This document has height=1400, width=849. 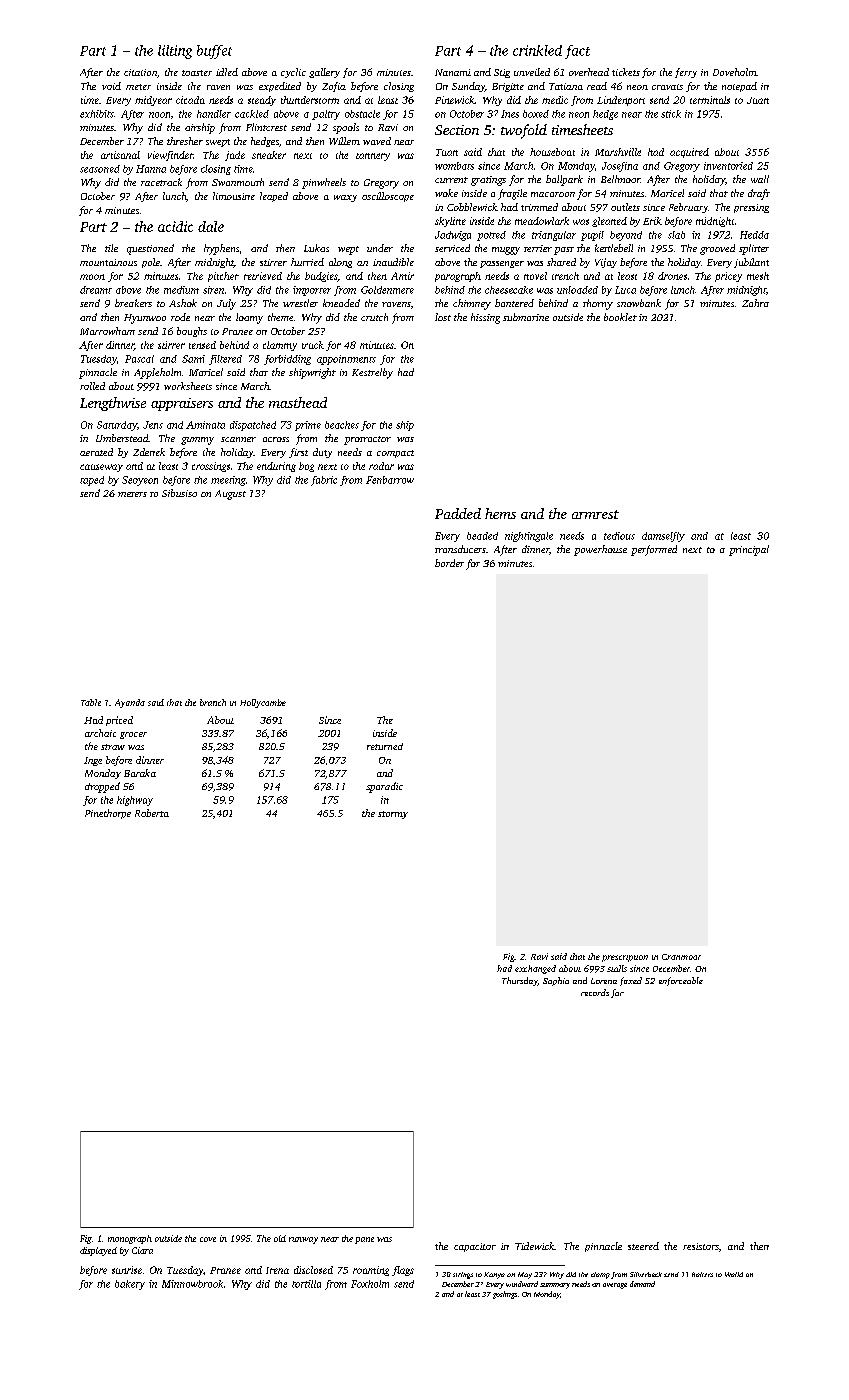 I want to click on stormy, so click(x=393, y=815).
